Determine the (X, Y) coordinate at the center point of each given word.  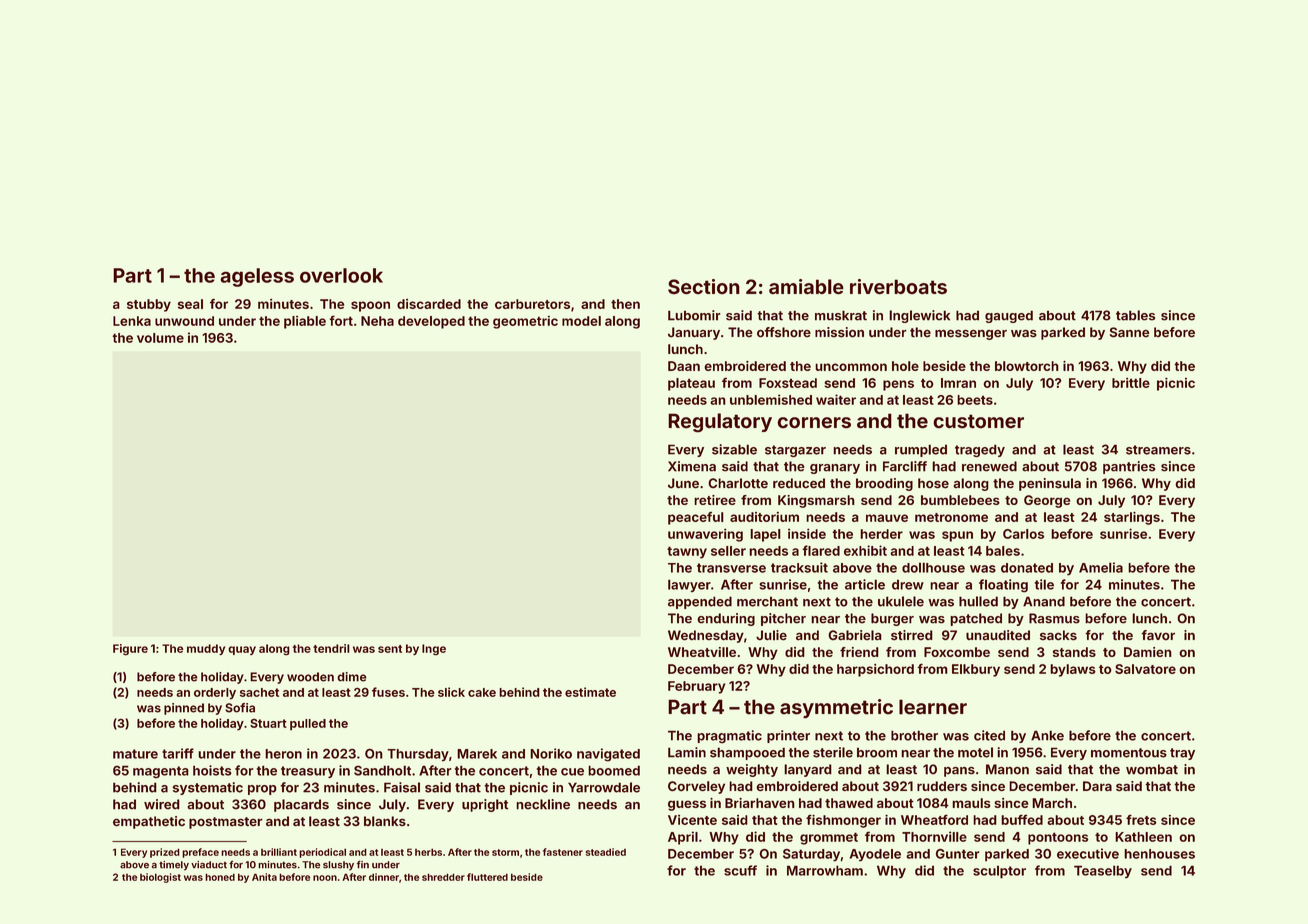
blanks (385, 821)
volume (160, 338)
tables (1135, 315)
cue (572, 772)
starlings (1132, 518)
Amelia (1101, 567)
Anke (1047, 735)
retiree (715, 500)
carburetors (532, 304)
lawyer (689, 585)
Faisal (402, 787)
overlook (341, 275)
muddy (206, 649)
